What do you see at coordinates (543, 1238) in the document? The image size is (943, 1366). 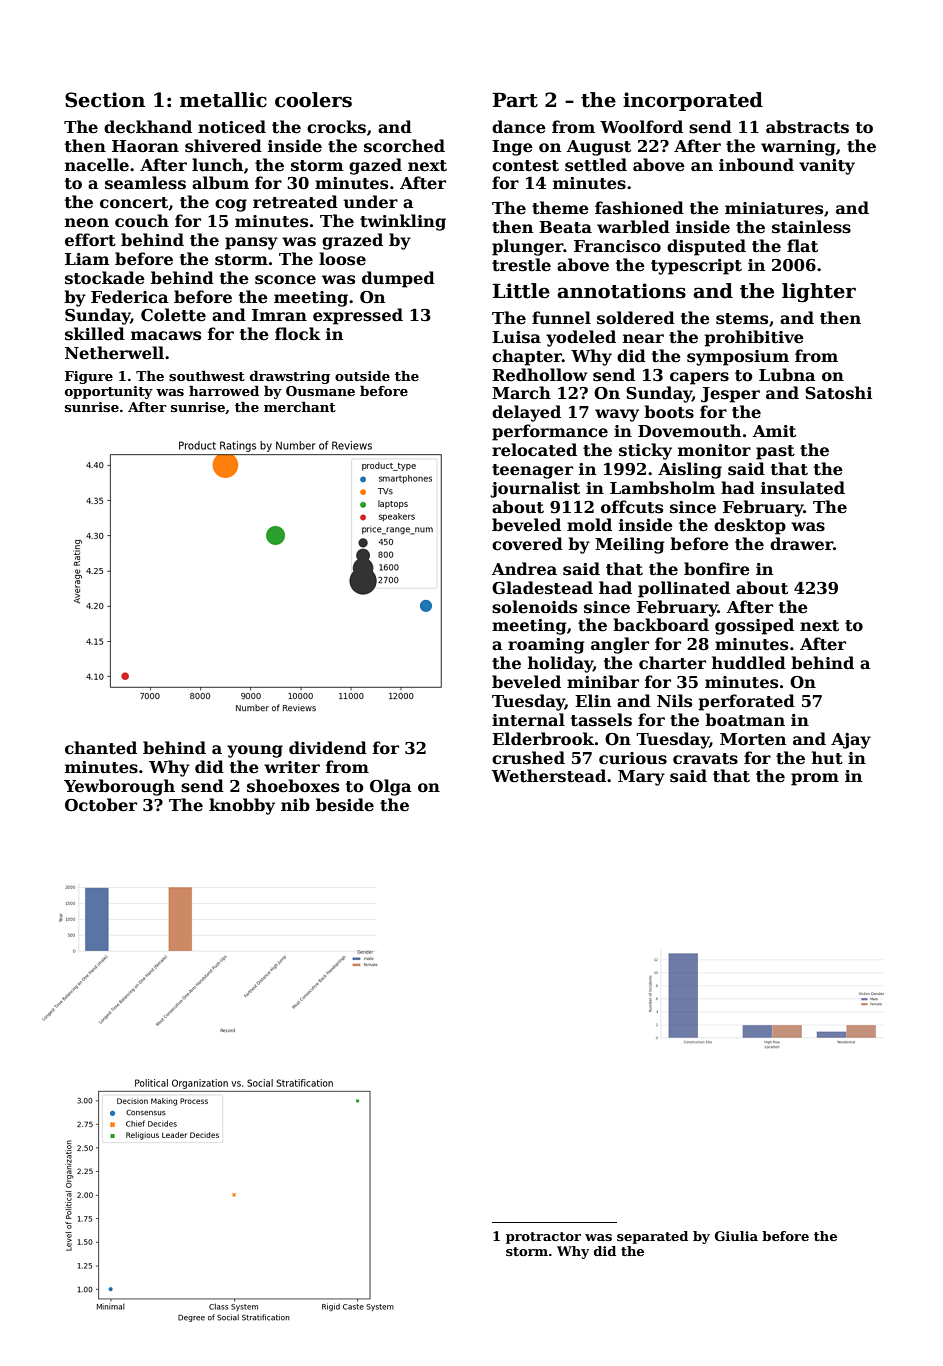 I see `protractor` at bounding box center [543, 1238].
